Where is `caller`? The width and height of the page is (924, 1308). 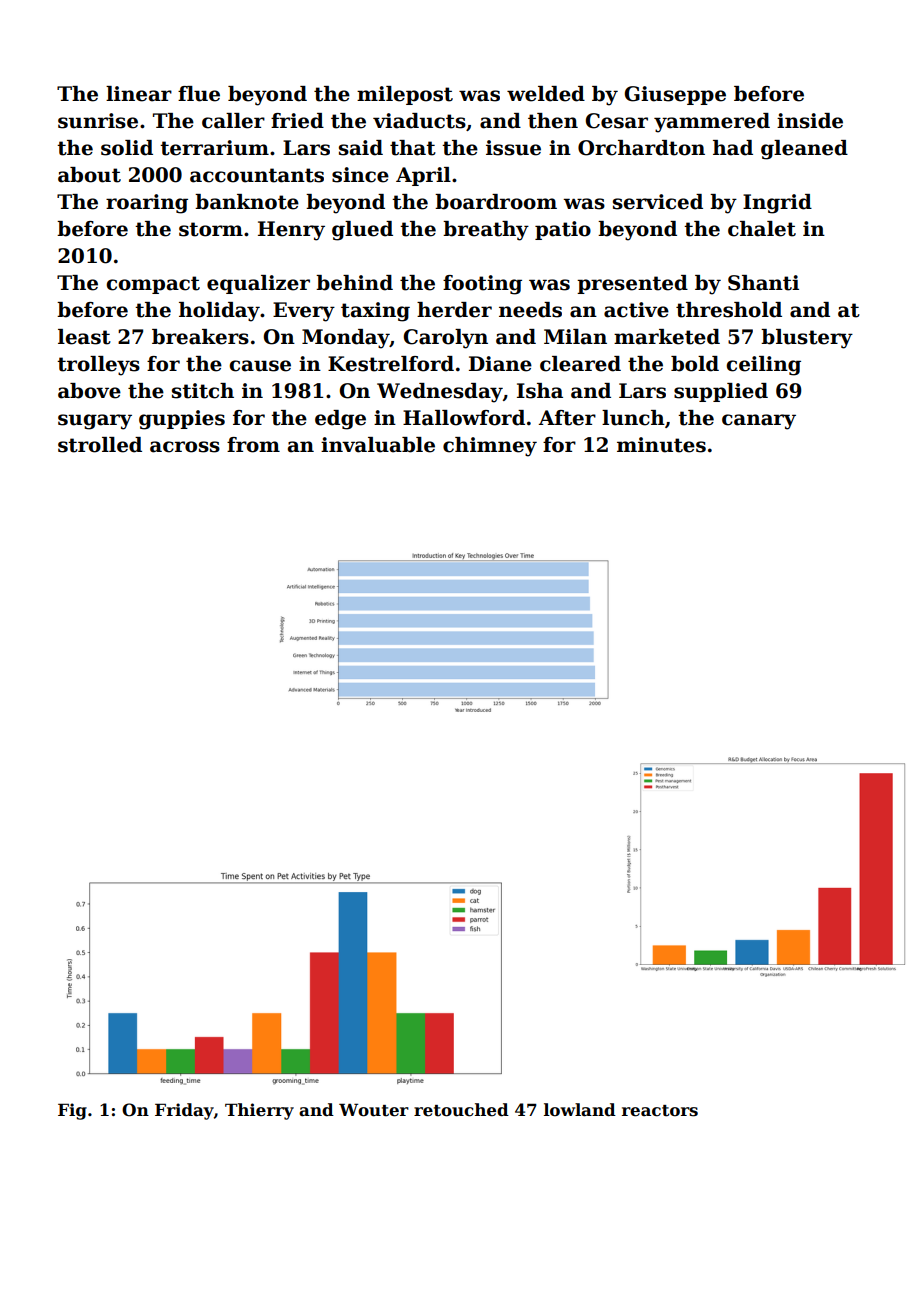 caller is located at coordinates (233, 121).
